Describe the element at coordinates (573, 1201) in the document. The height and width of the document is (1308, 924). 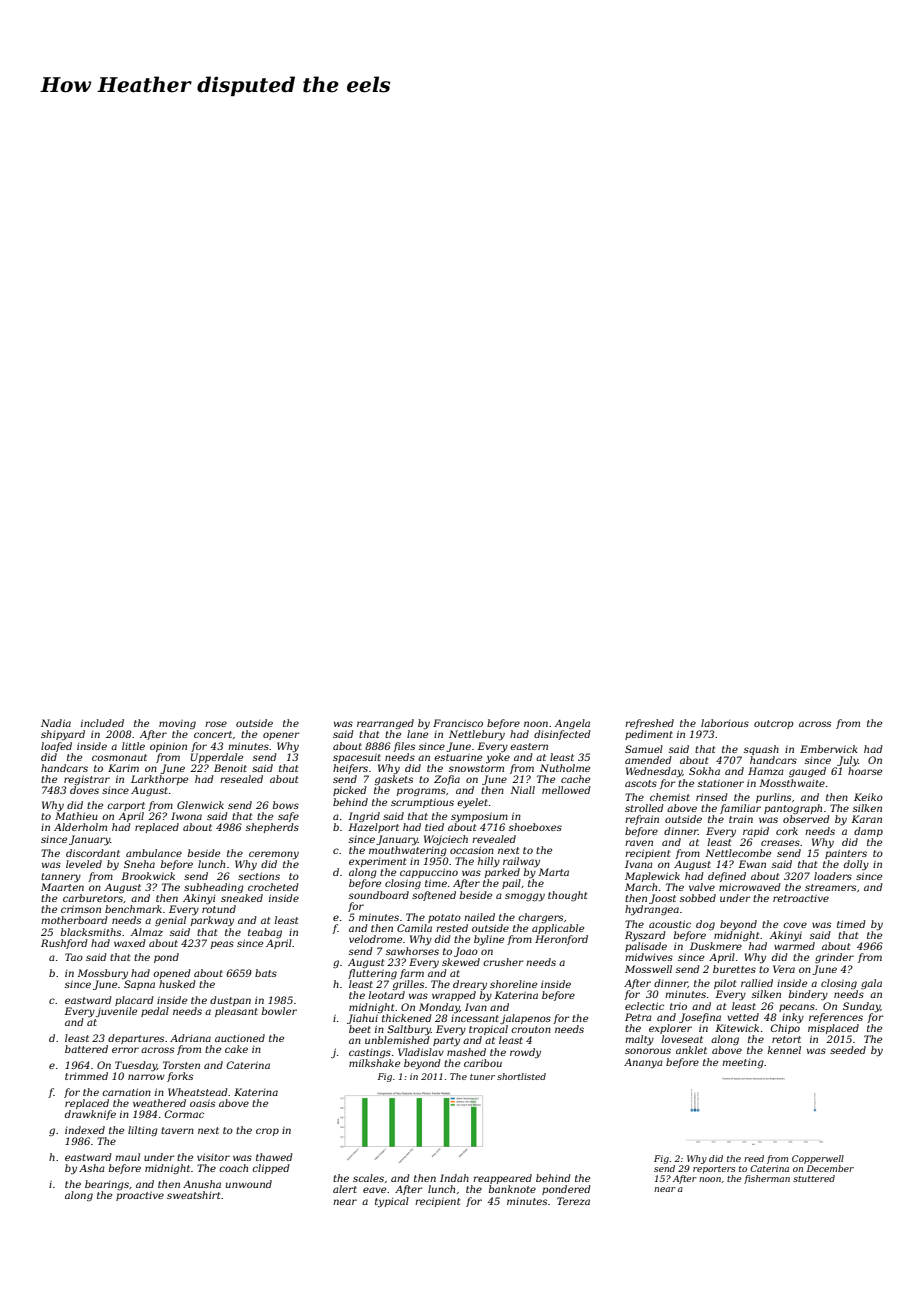
I see `Tereza` at that location.
